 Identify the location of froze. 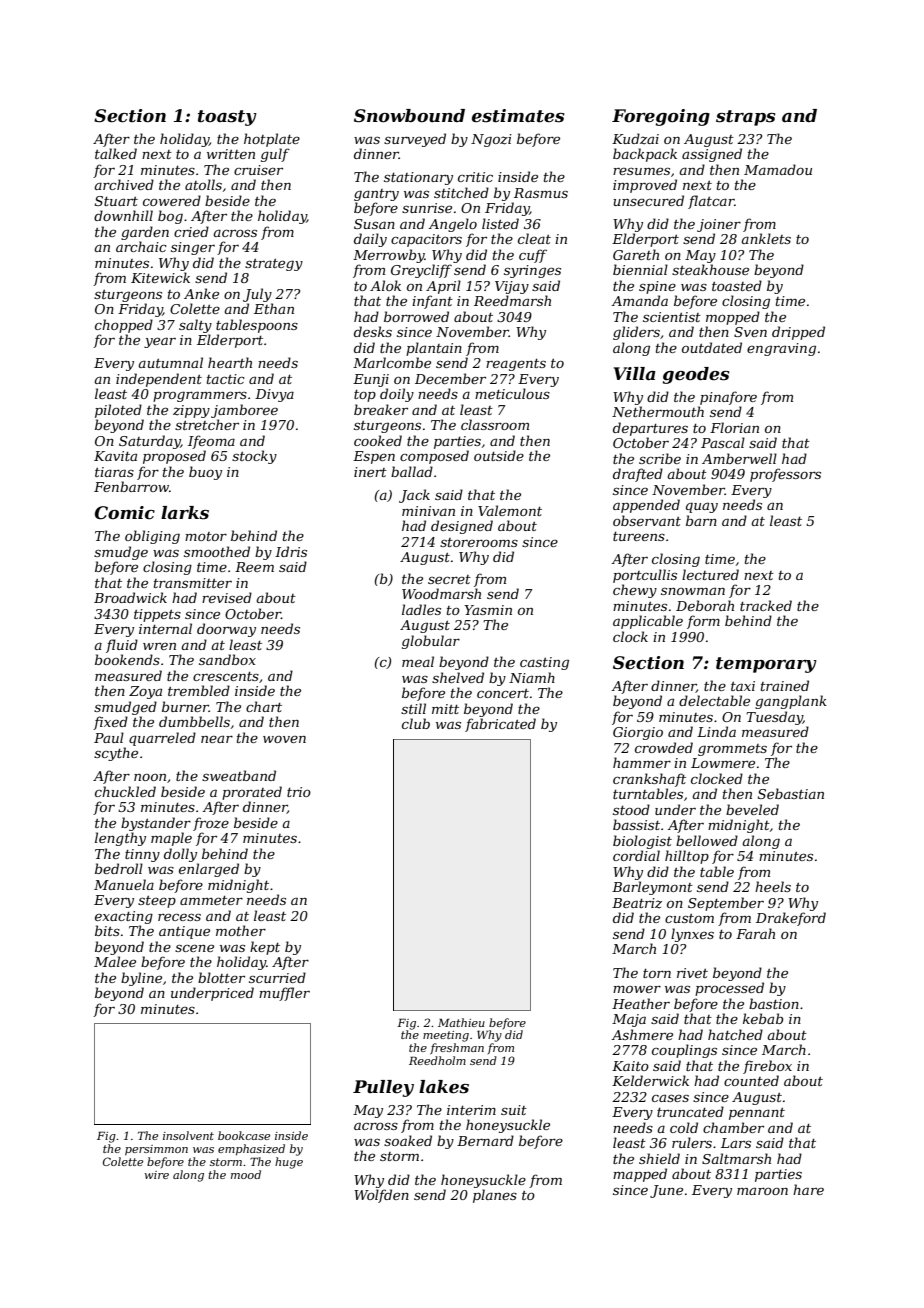
(211, 824).
